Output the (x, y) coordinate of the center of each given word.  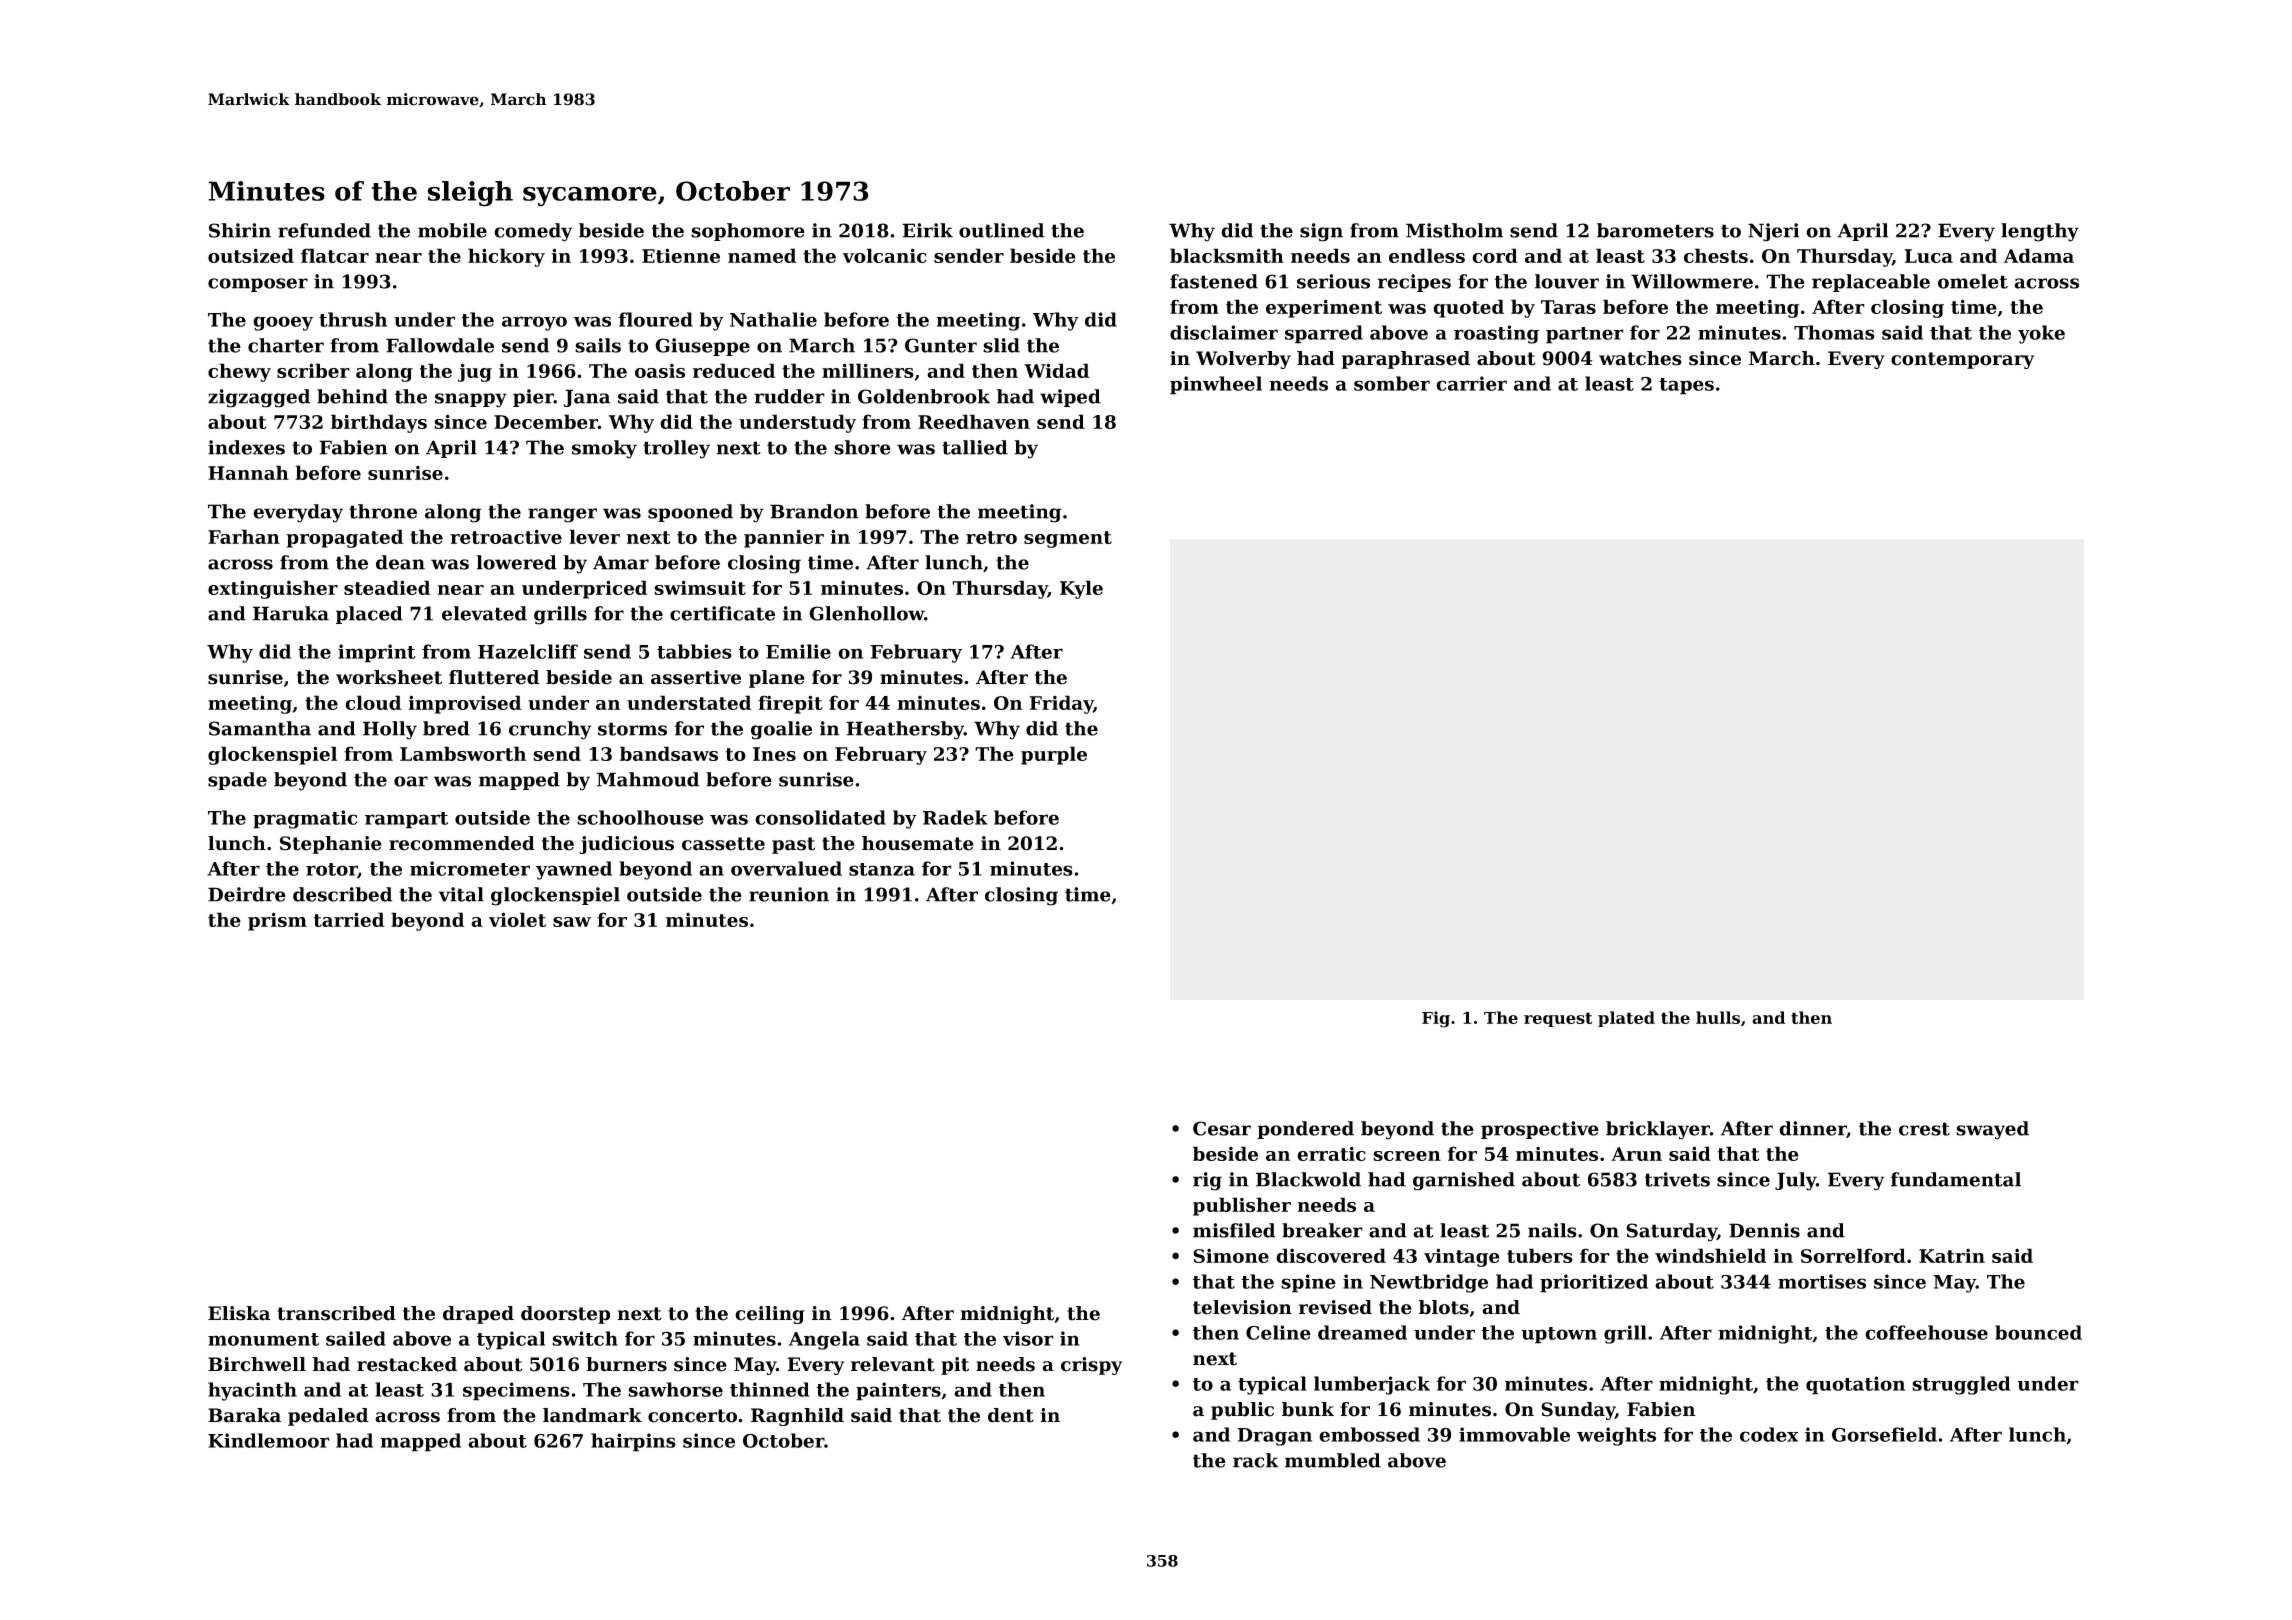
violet (517, 919)
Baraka (244, 1415)
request (1558, 1019)
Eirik (927, 230)
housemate (918, 843)
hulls (1718, 1017)
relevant (893, 1364)
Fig (1436, 1019)
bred (446, 728)
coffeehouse (1926, 1332)
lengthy (2040, 232)
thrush (353, 319)
